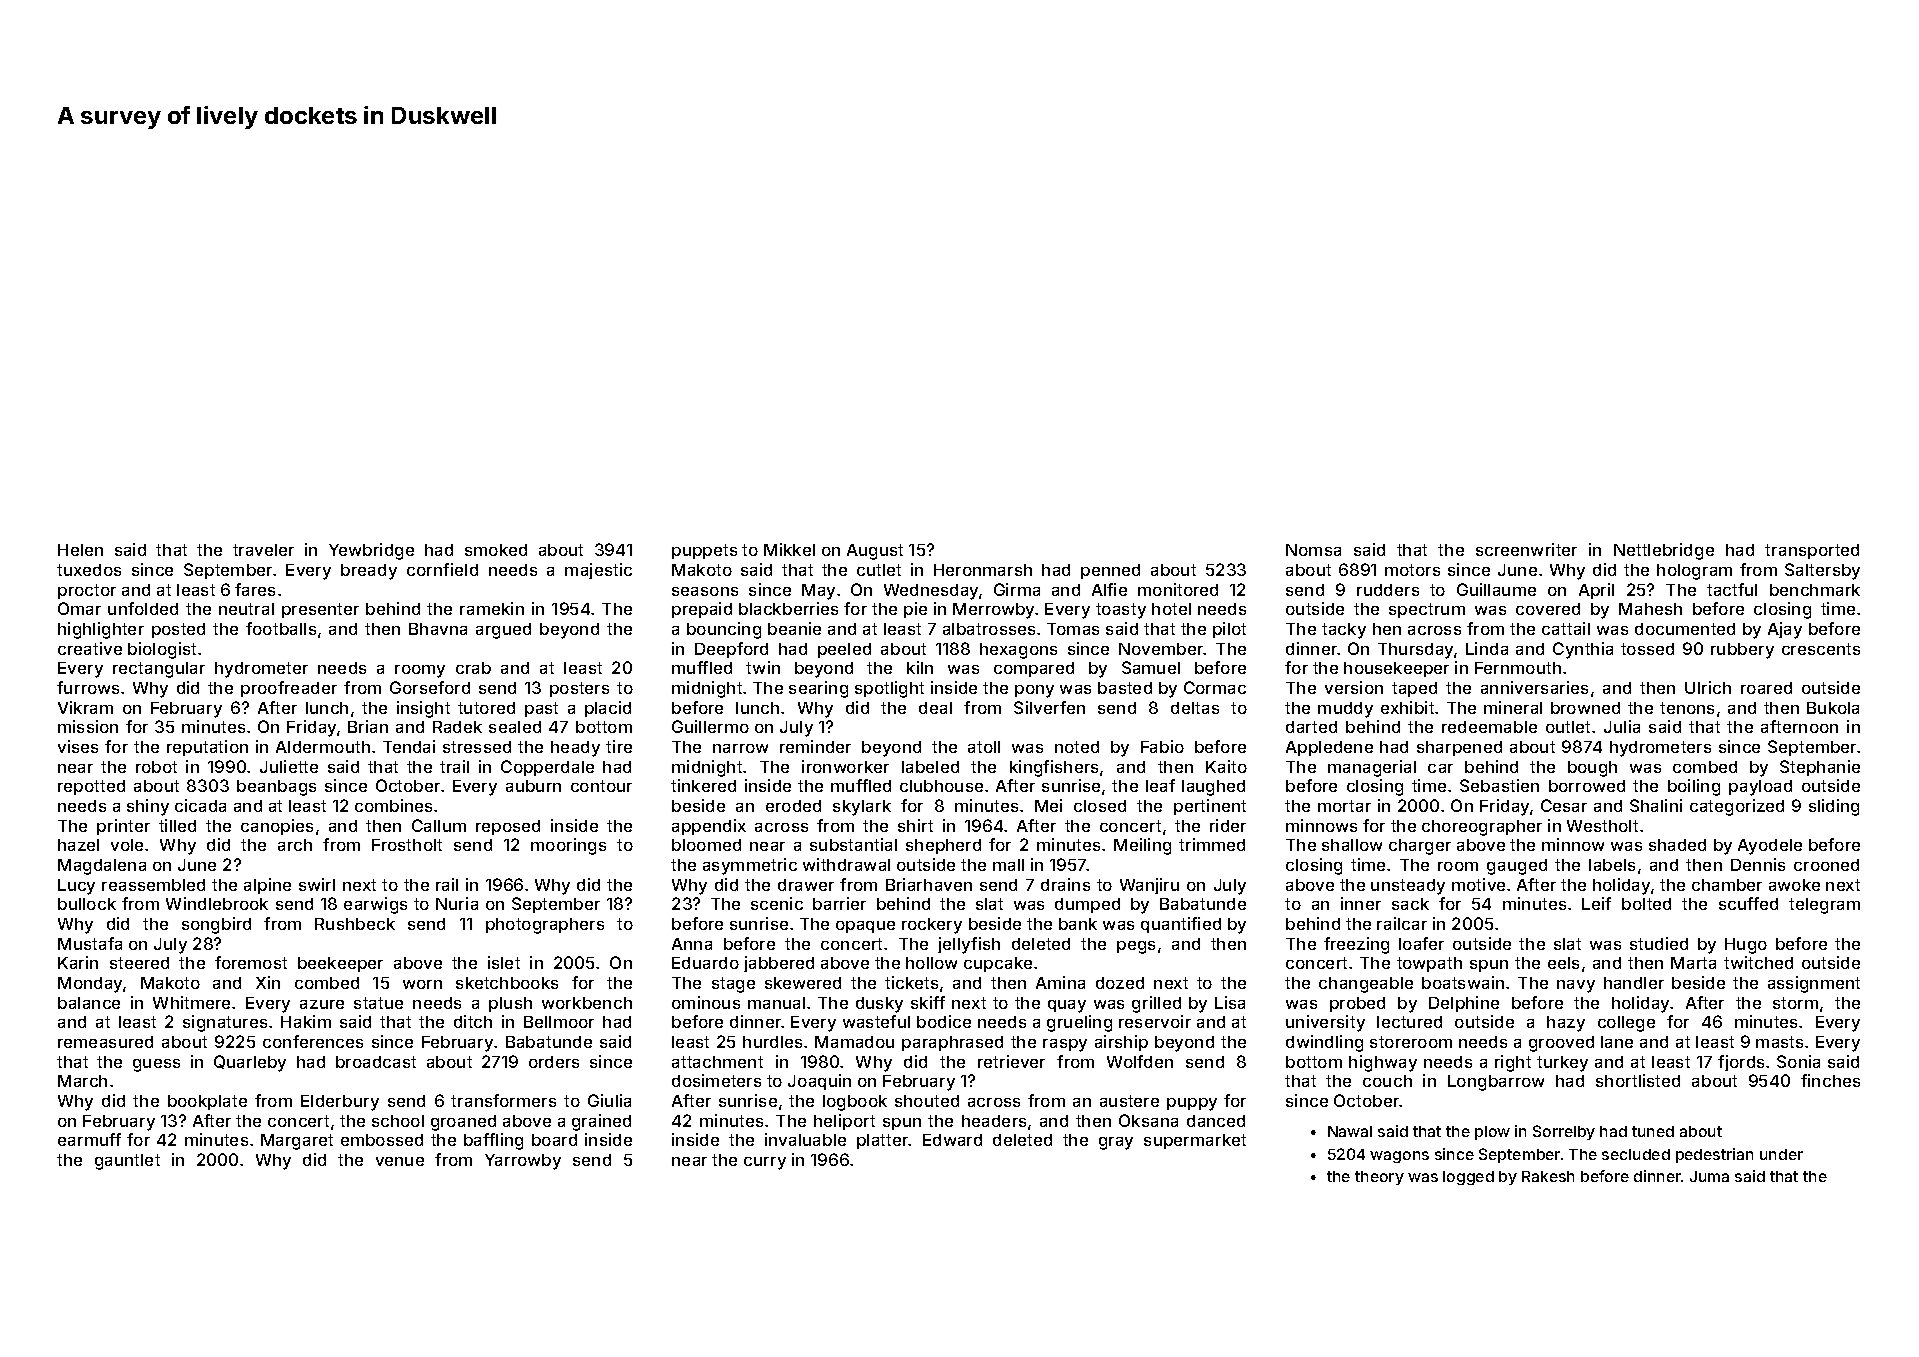 This screenshot has width=1919, height=1357. Describe the element at coordinates (393, 805) in the screenshot. I see `combines` at that location.
